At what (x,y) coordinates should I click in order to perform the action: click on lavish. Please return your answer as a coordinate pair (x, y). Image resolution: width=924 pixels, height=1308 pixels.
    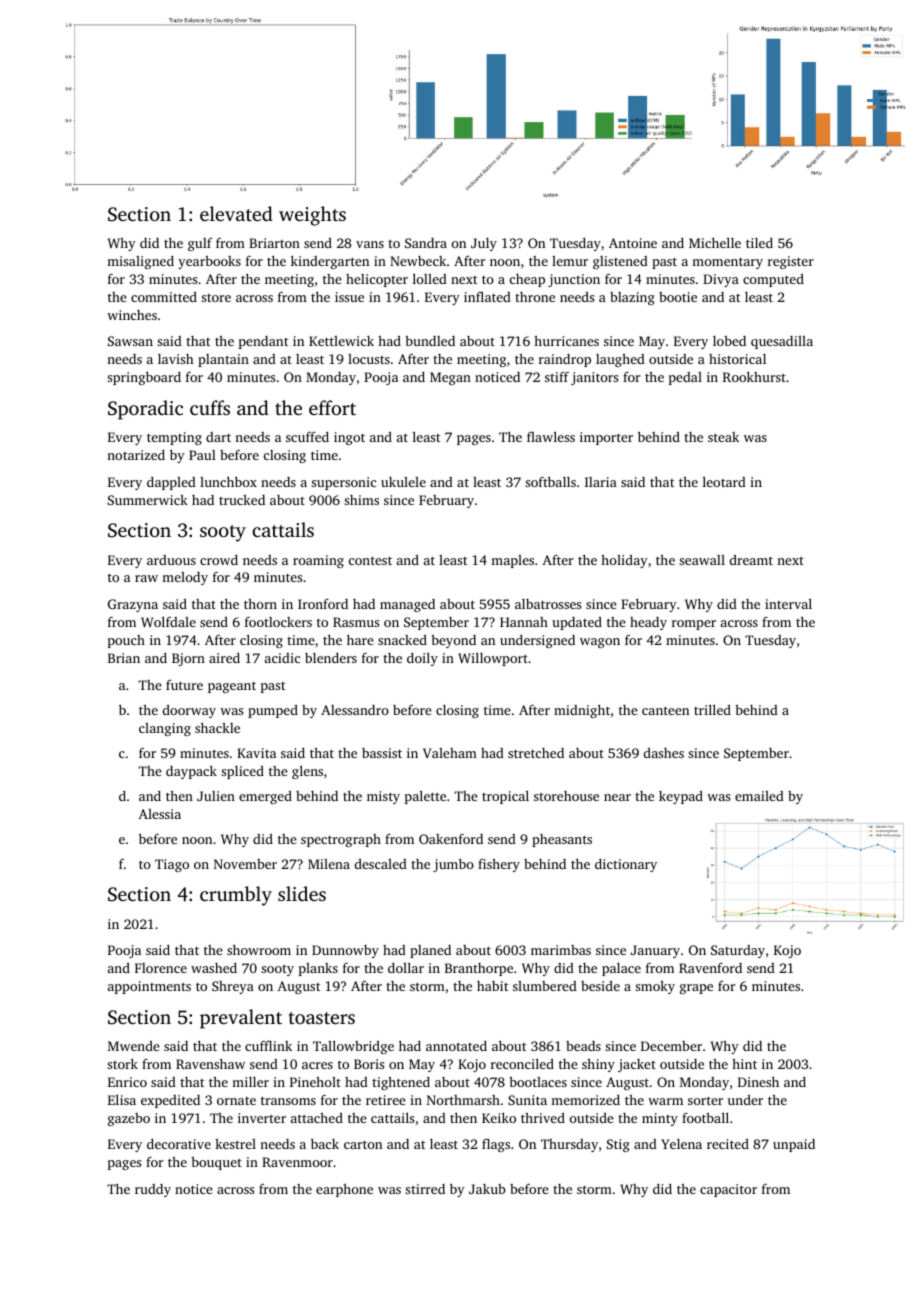
    Looking at the image, I should click on (176, 359).
